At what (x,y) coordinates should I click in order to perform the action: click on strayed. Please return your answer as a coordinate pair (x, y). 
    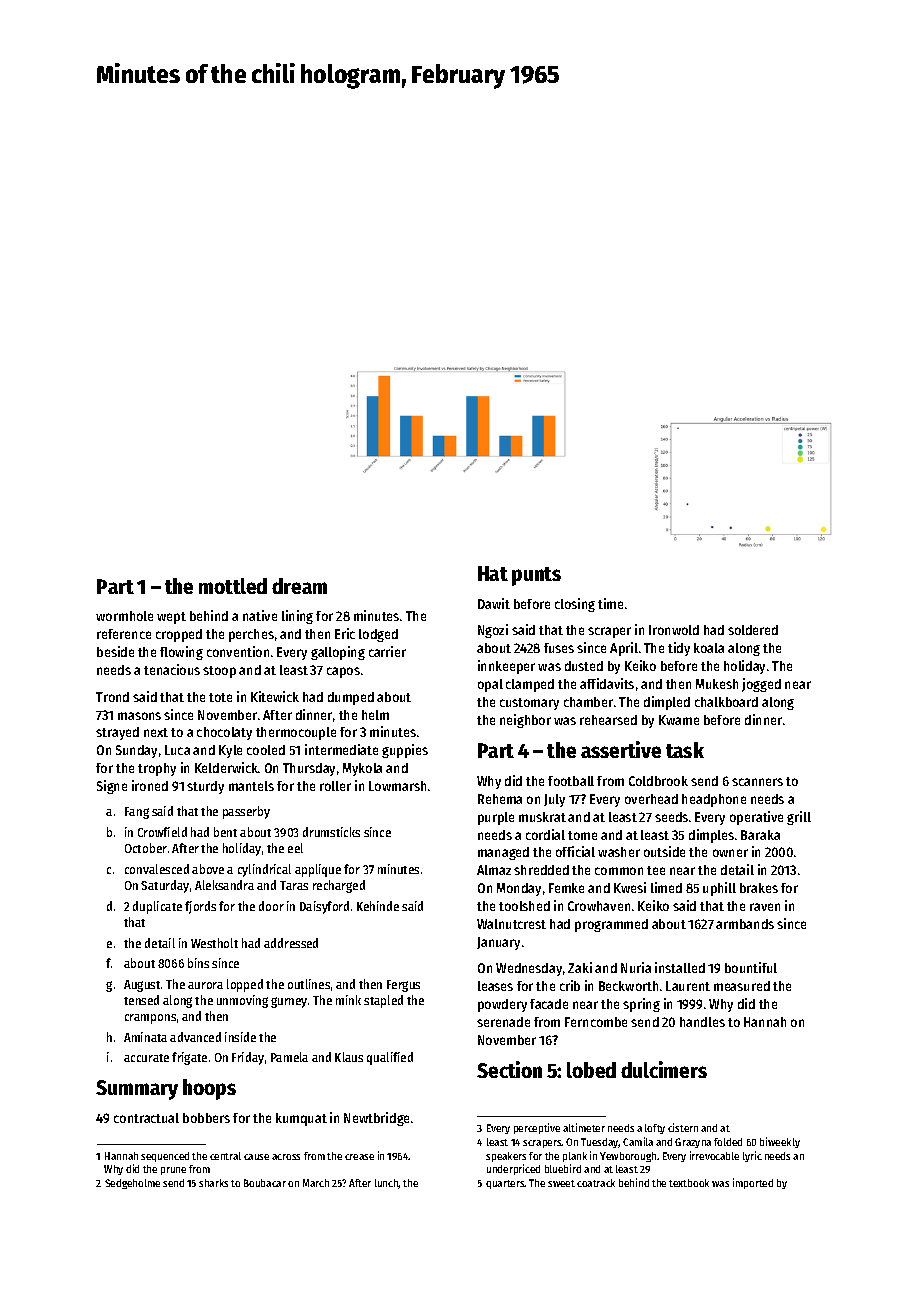
    Looking at the image, I should click on (117, 733).
